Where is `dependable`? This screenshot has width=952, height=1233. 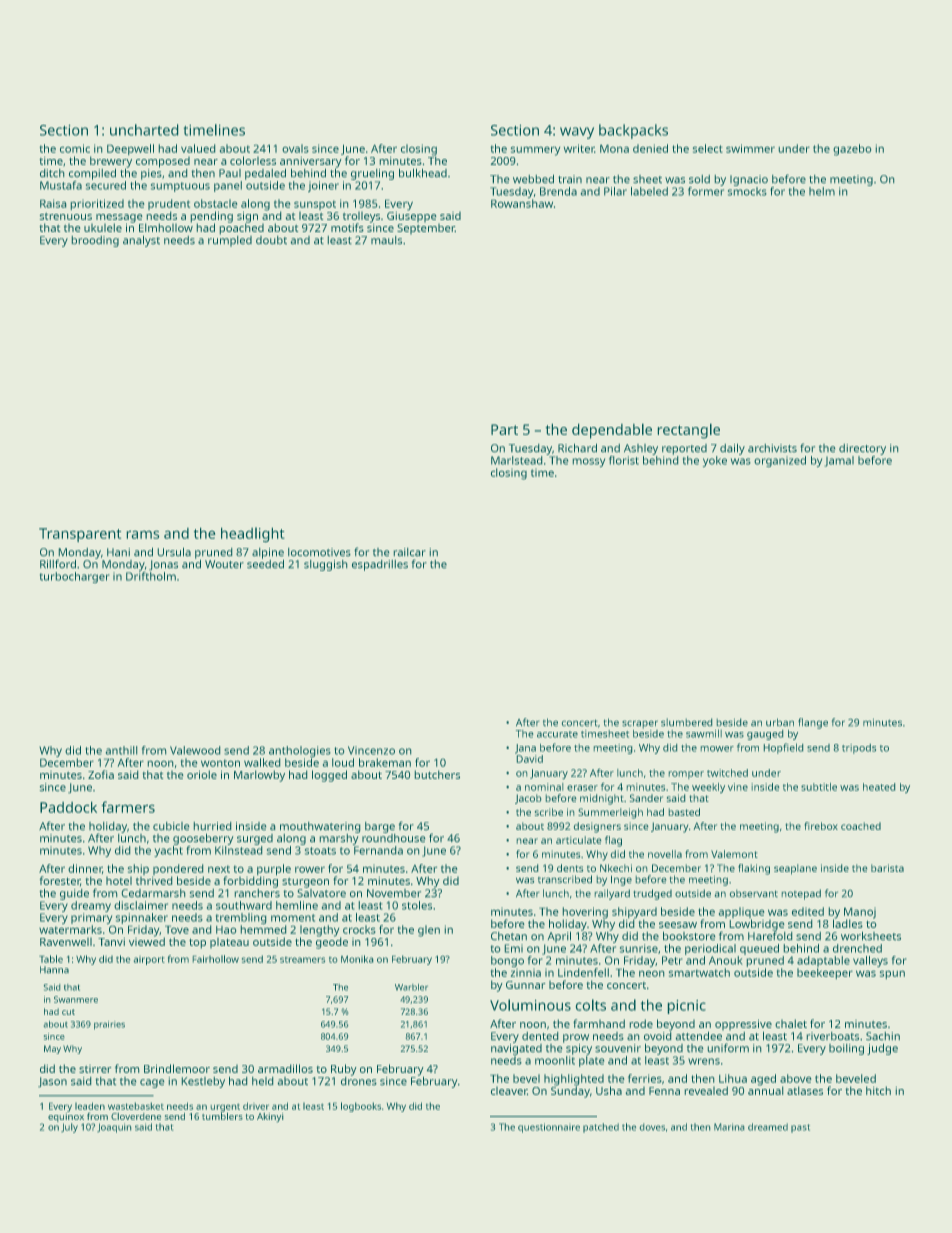 dependable is located at coordinates (612, 431).
